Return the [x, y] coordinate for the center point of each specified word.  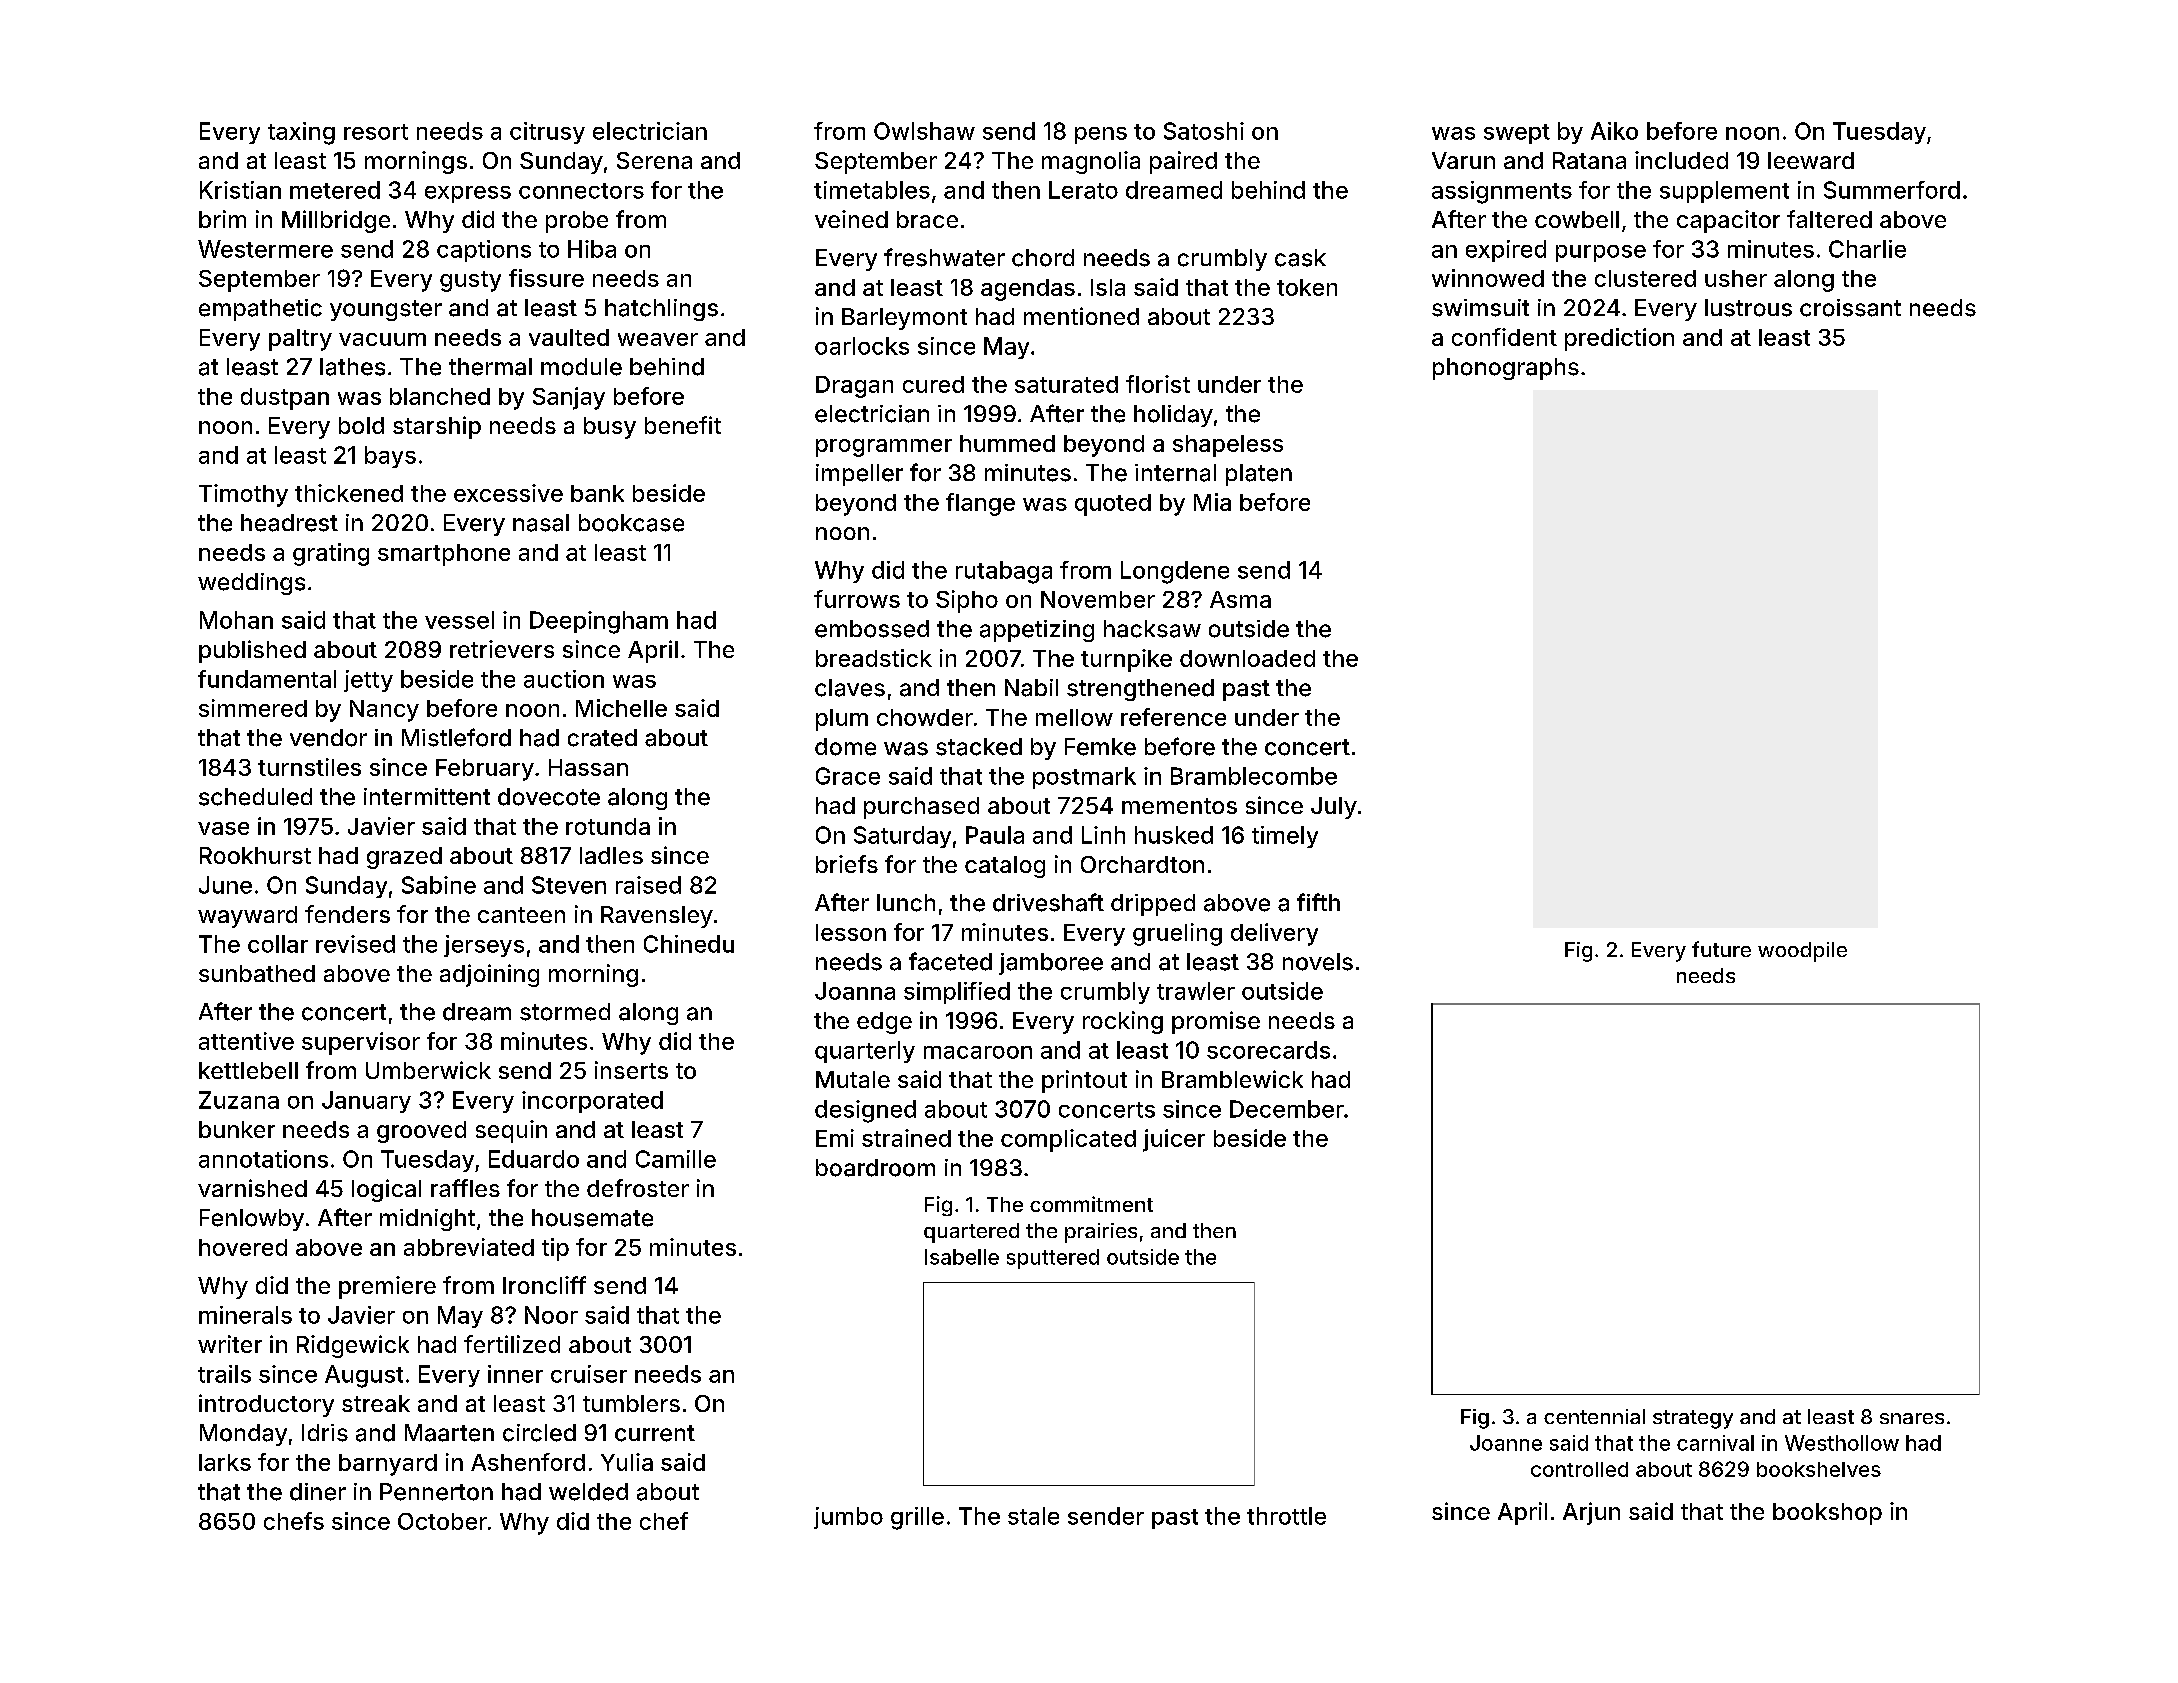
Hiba [592, 249]
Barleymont [904, 319]
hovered [243, 1247]
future [1721, 949]
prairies [1101, 1233]
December [1287, 1109]
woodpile [1802, 952]
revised [355, 944]
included [1681, 160]
